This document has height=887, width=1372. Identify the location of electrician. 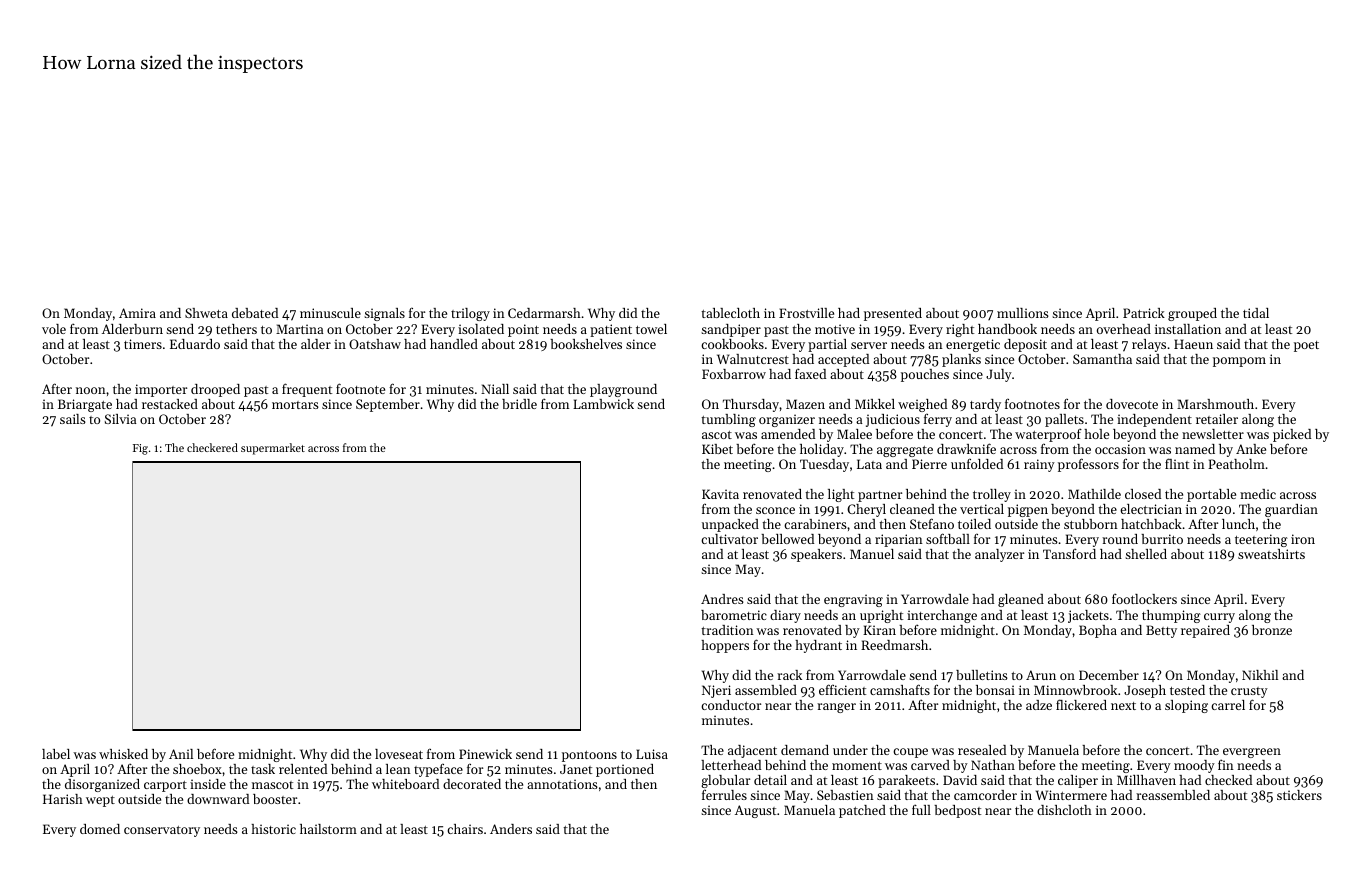
(1151, 509).
